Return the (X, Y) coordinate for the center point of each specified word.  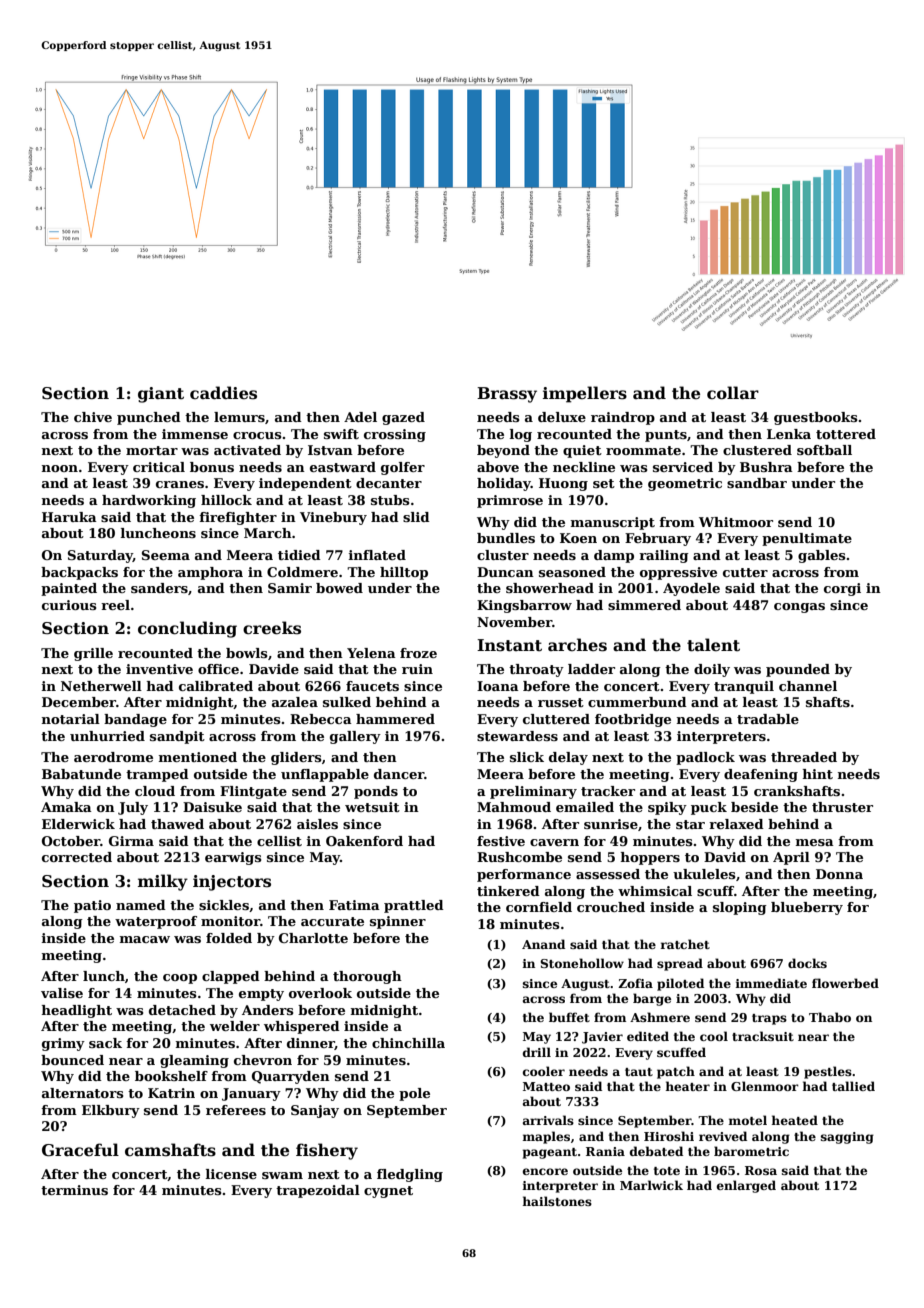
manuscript (613, 523)
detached (182, 1010)
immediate (771, 983)
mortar (152, 450)
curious (69, 605)
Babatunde (81, 774)
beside (754, 807)
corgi (842, 589)
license (231, 1174)
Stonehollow (582, 963)
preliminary (533, 792)
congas (799, 608)
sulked (347, 702)
